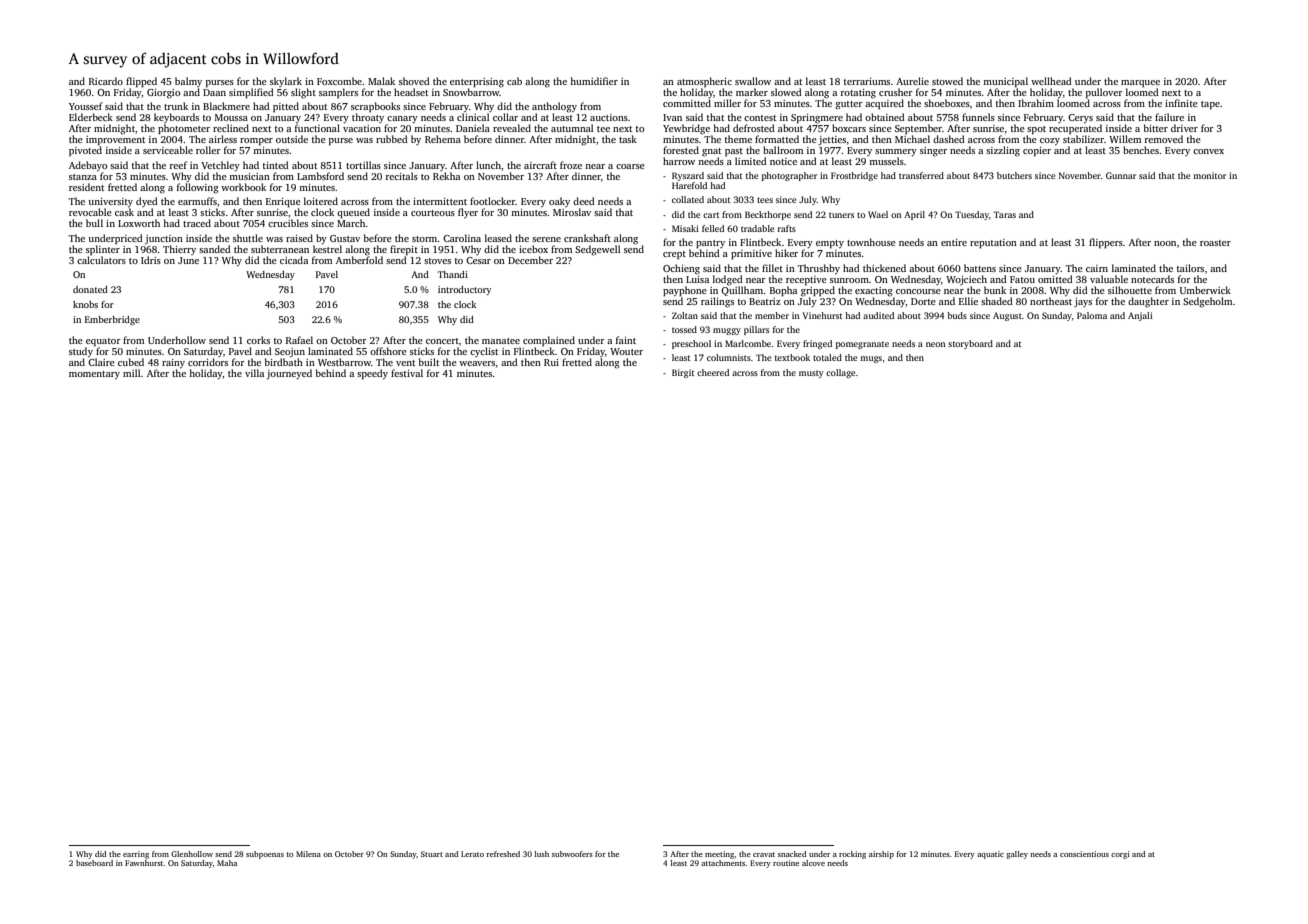  What do you see at coordinates (786, 863) in the image?
I see `routine` at bounding box center [786, 863].
